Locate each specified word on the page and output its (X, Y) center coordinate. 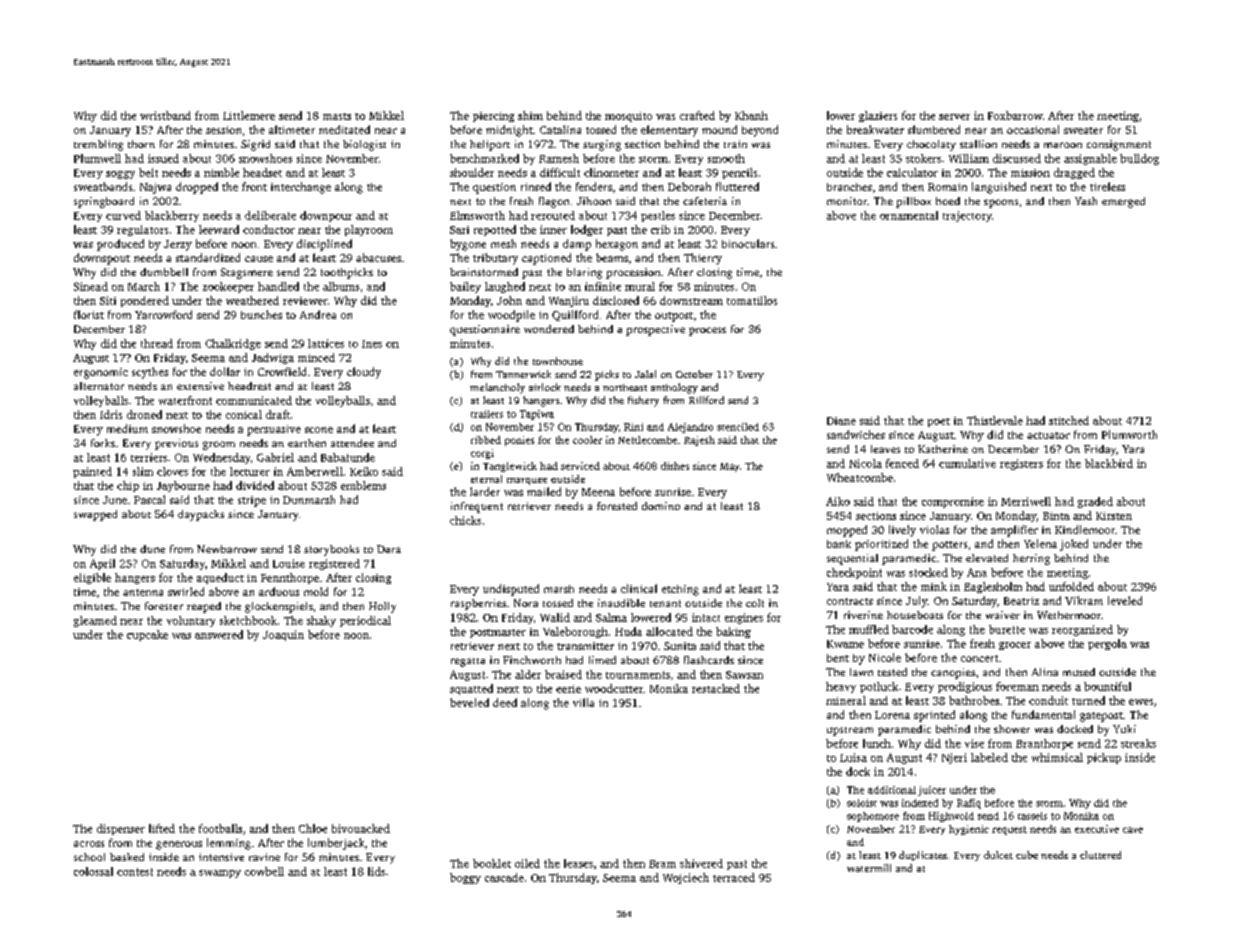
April (102, 564)
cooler (587, 440)
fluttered (737, 186)
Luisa (853, 757)
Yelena (1040, 543)
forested (617, 506)
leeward (219, 229)
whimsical (1057, 757)
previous (176, 444)
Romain (947, 187)
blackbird (1109, 463)
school (89, 857)
